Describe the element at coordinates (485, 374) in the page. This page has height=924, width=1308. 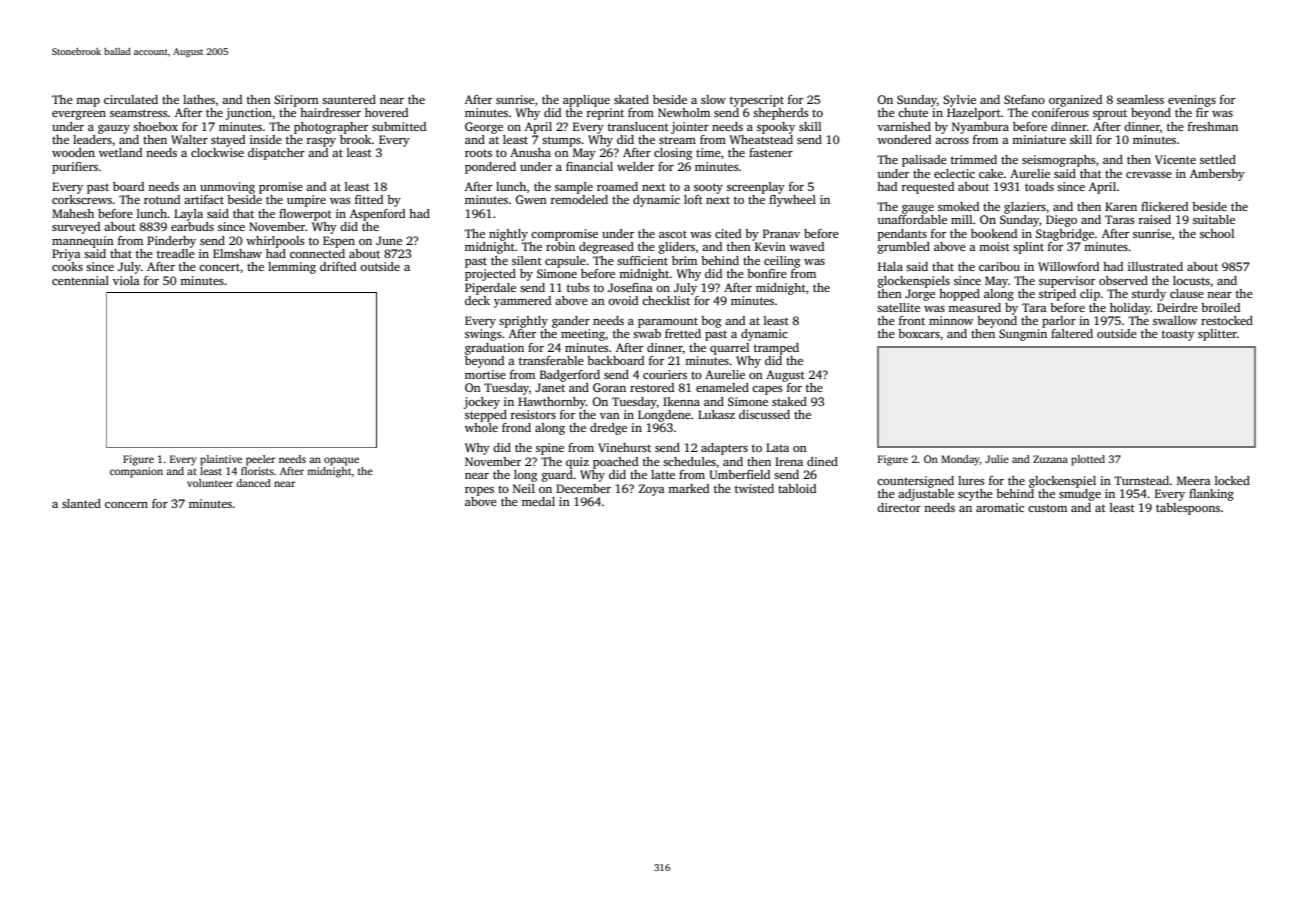
I see `mortise` at that location.
